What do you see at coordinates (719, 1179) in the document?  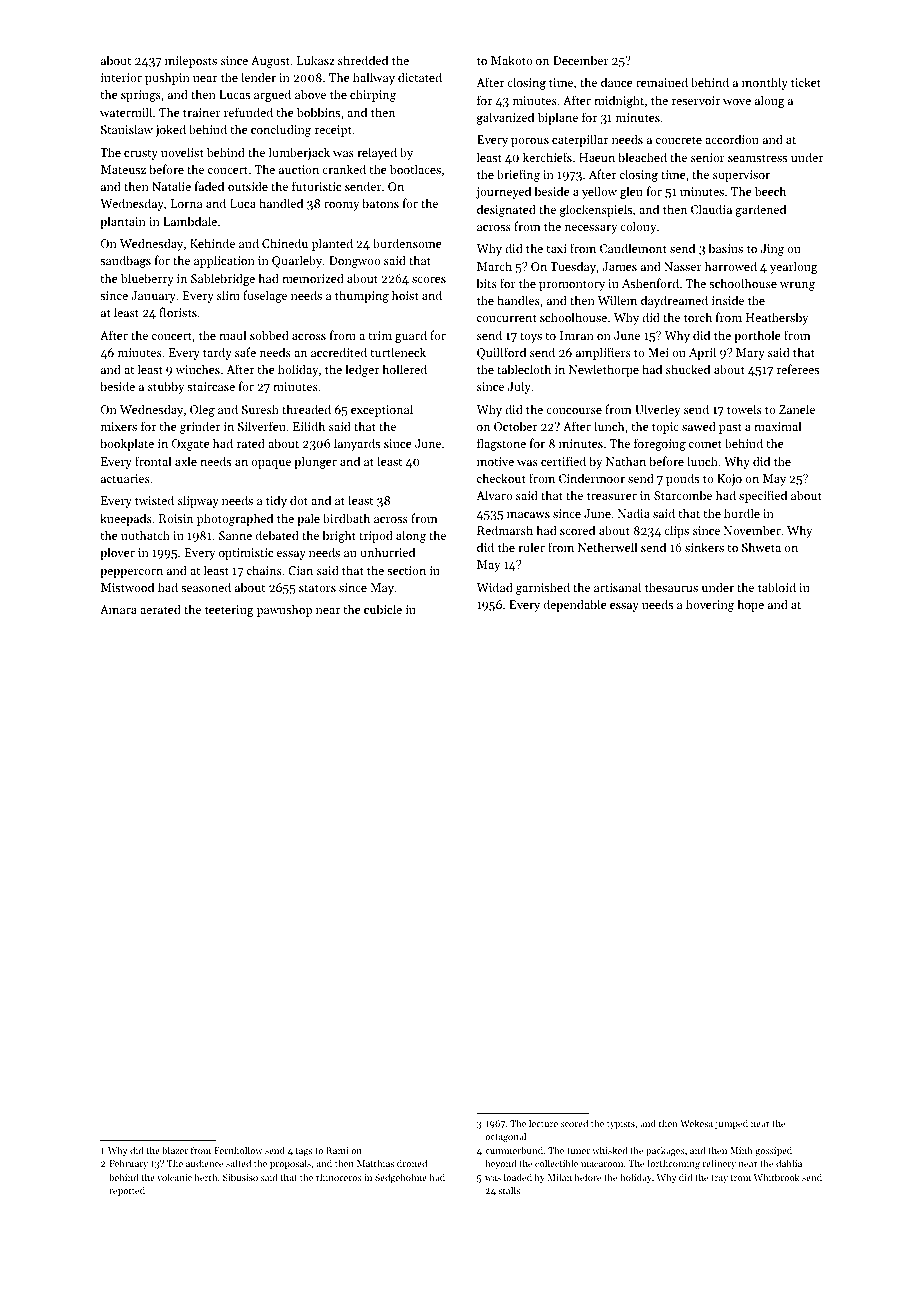 I see `tray` at bounding box center [719, 1179].
